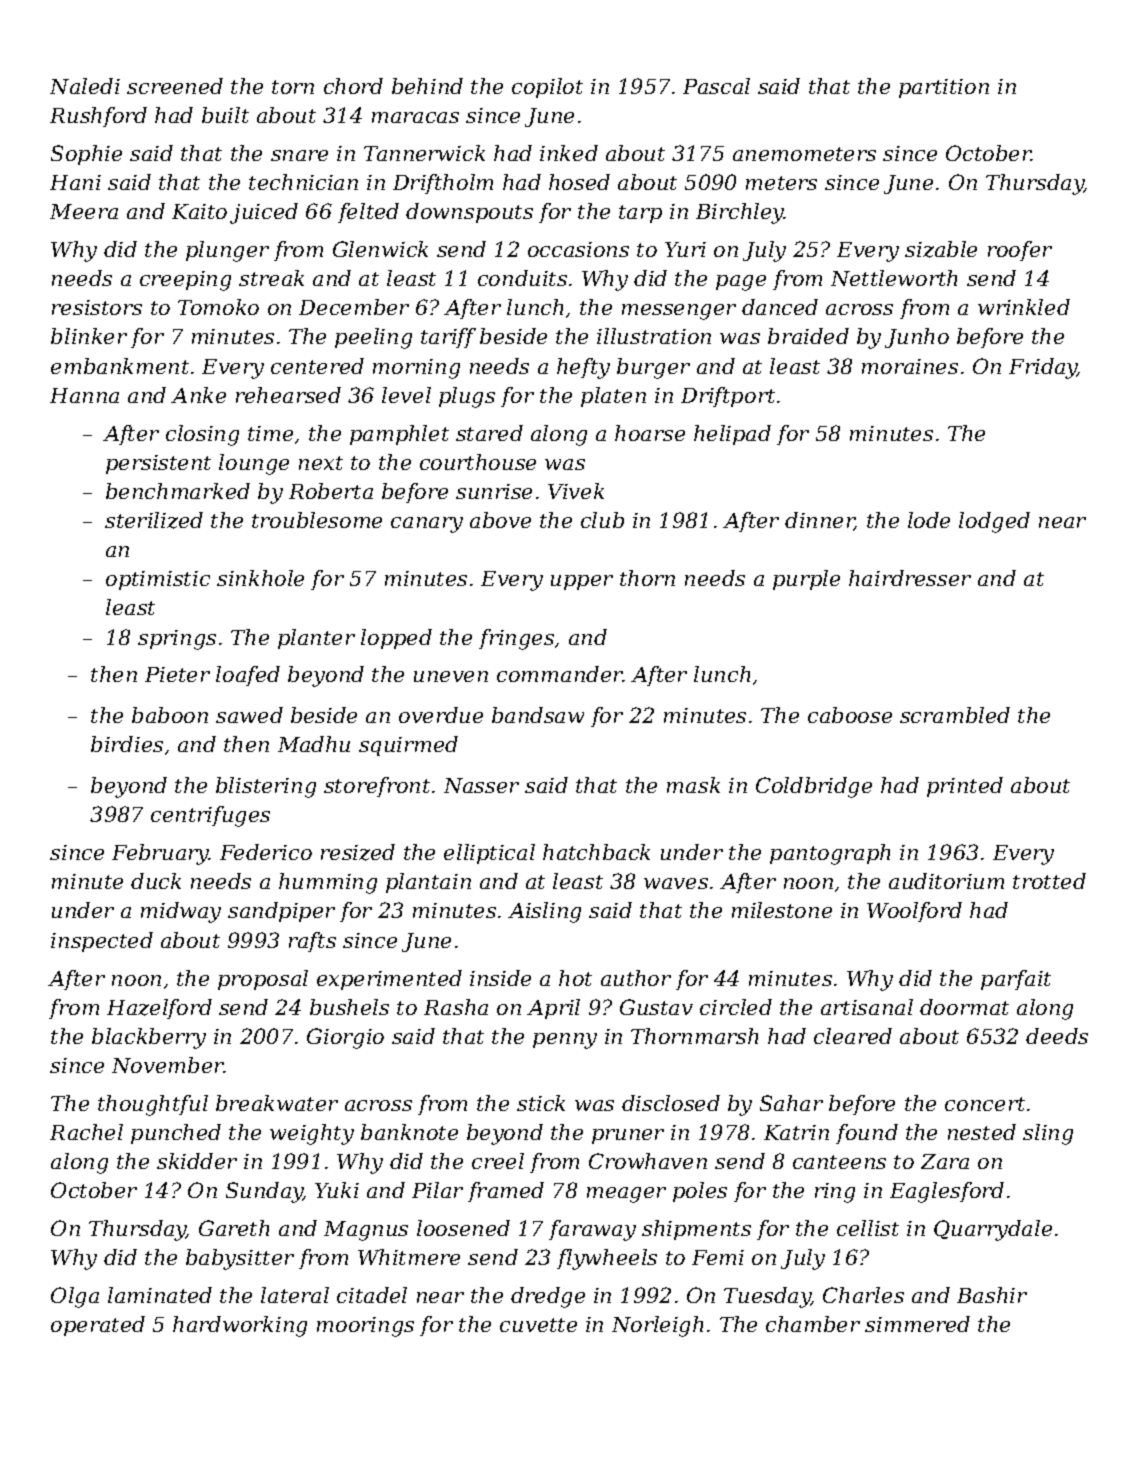  I want to click on February, so click(160, 854).
